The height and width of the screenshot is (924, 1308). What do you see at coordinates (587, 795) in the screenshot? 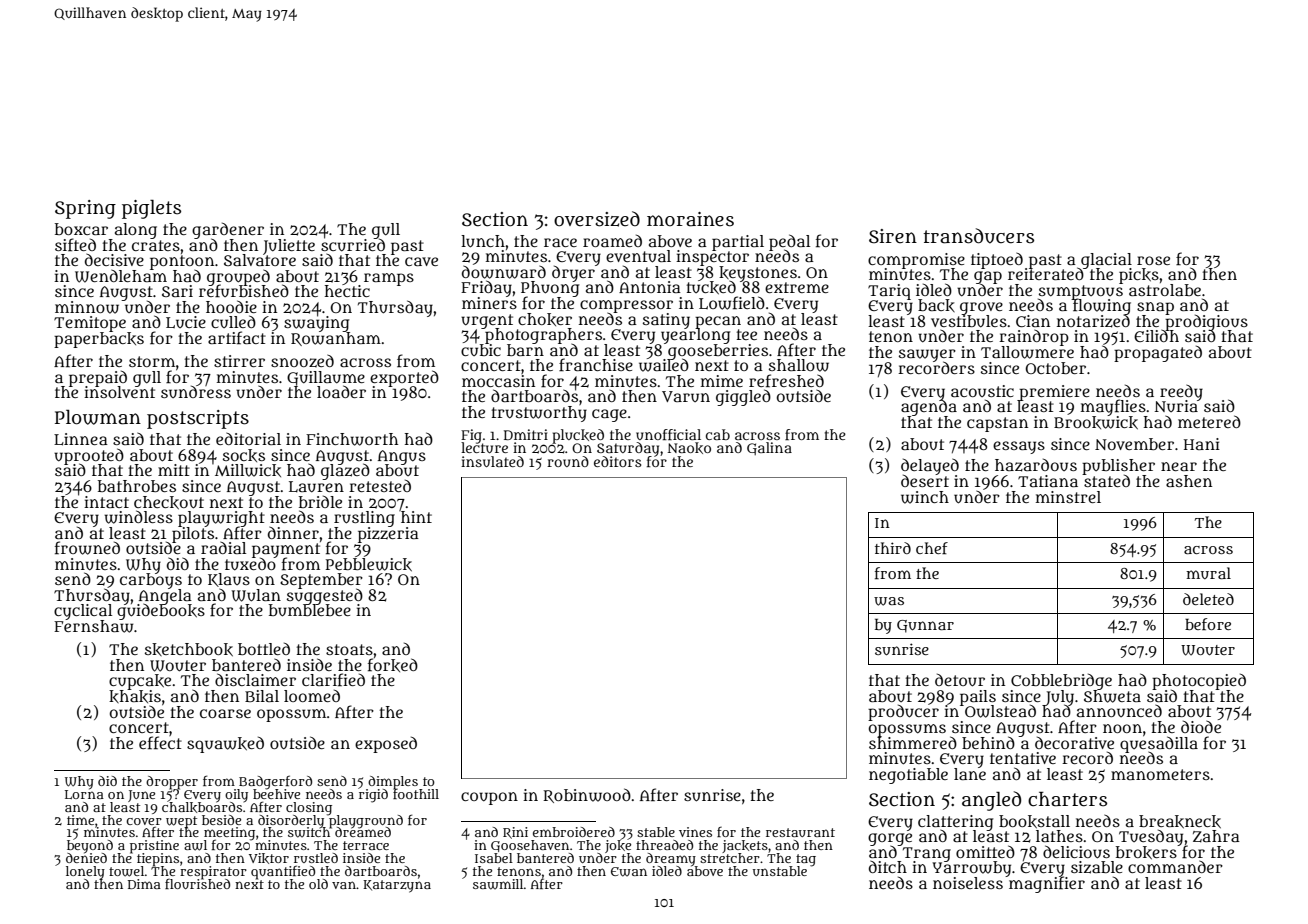
I see `Robinwood` at bounding box center [587, 795].
